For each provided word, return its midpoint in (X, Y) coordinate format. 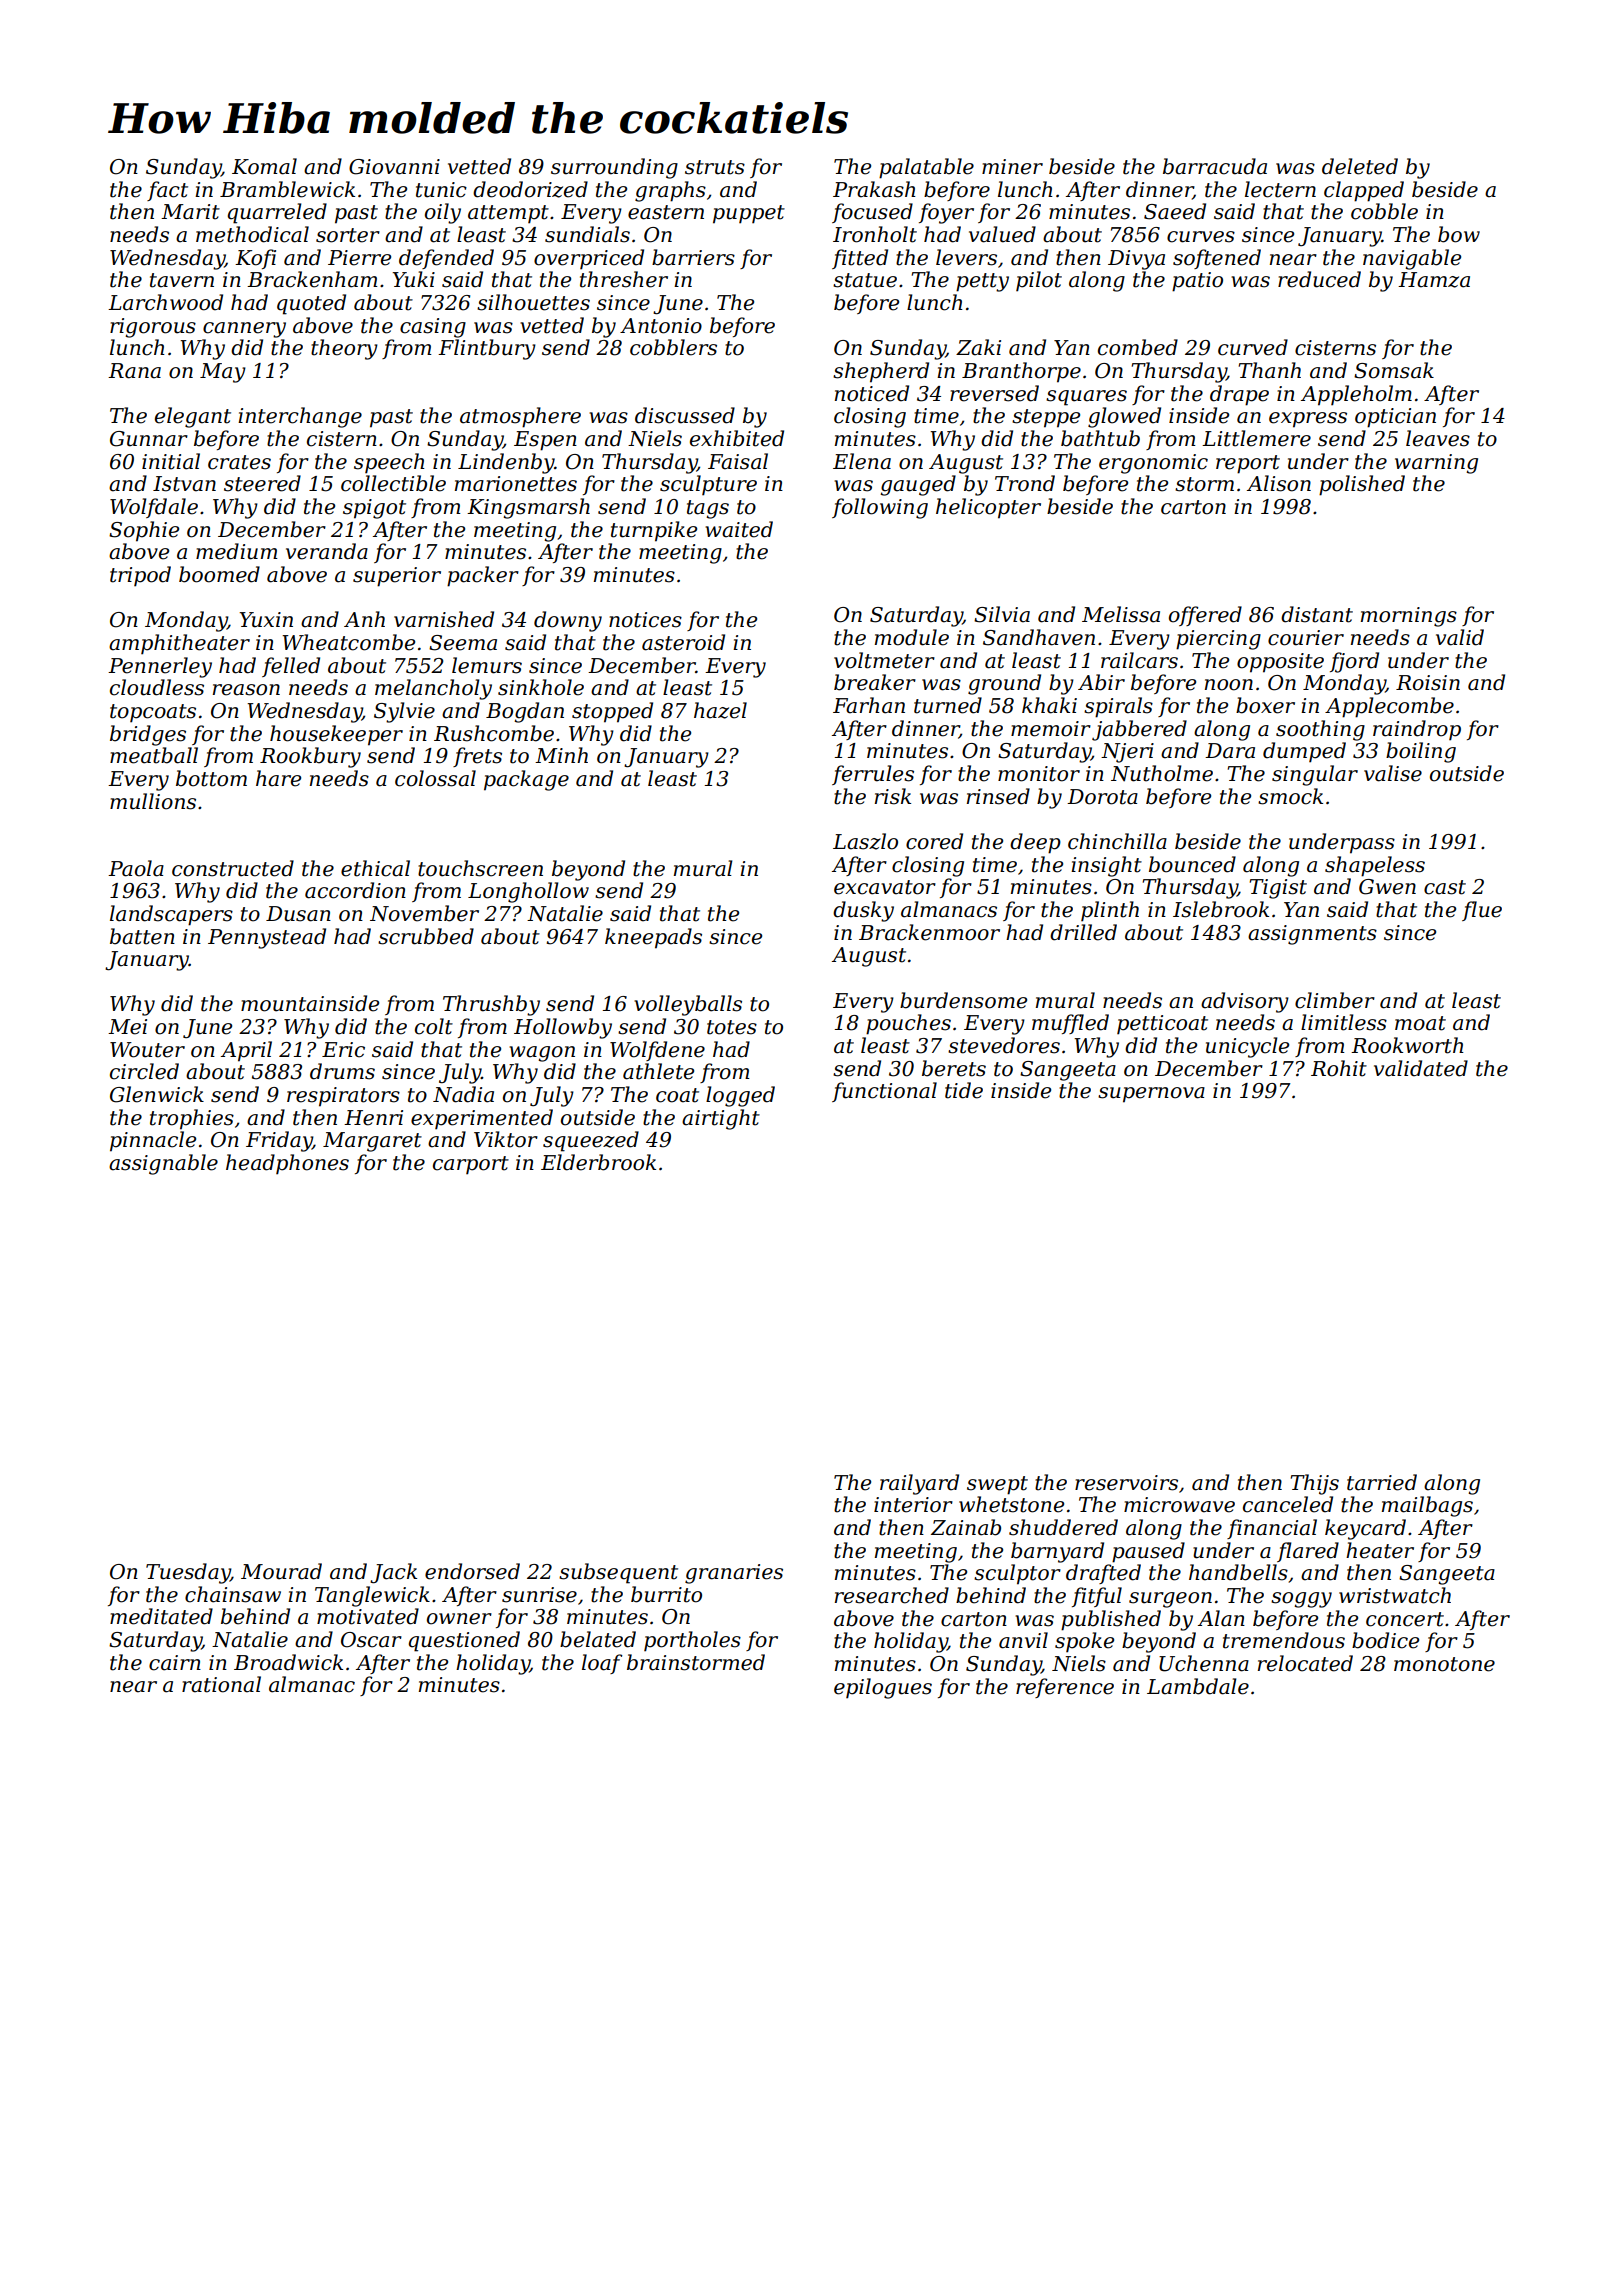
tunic (441, 190)
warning (1436, 464)
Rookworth (1407, 1045)
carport (471, 1165)
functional (884, 1092)
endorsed (472, 1571)
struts (715, 167)
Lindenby (506, 463)
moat (1420, 1023)
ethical (375, 868)
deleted (1360, 166)
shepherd (881, 372)
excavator (885, 887)
